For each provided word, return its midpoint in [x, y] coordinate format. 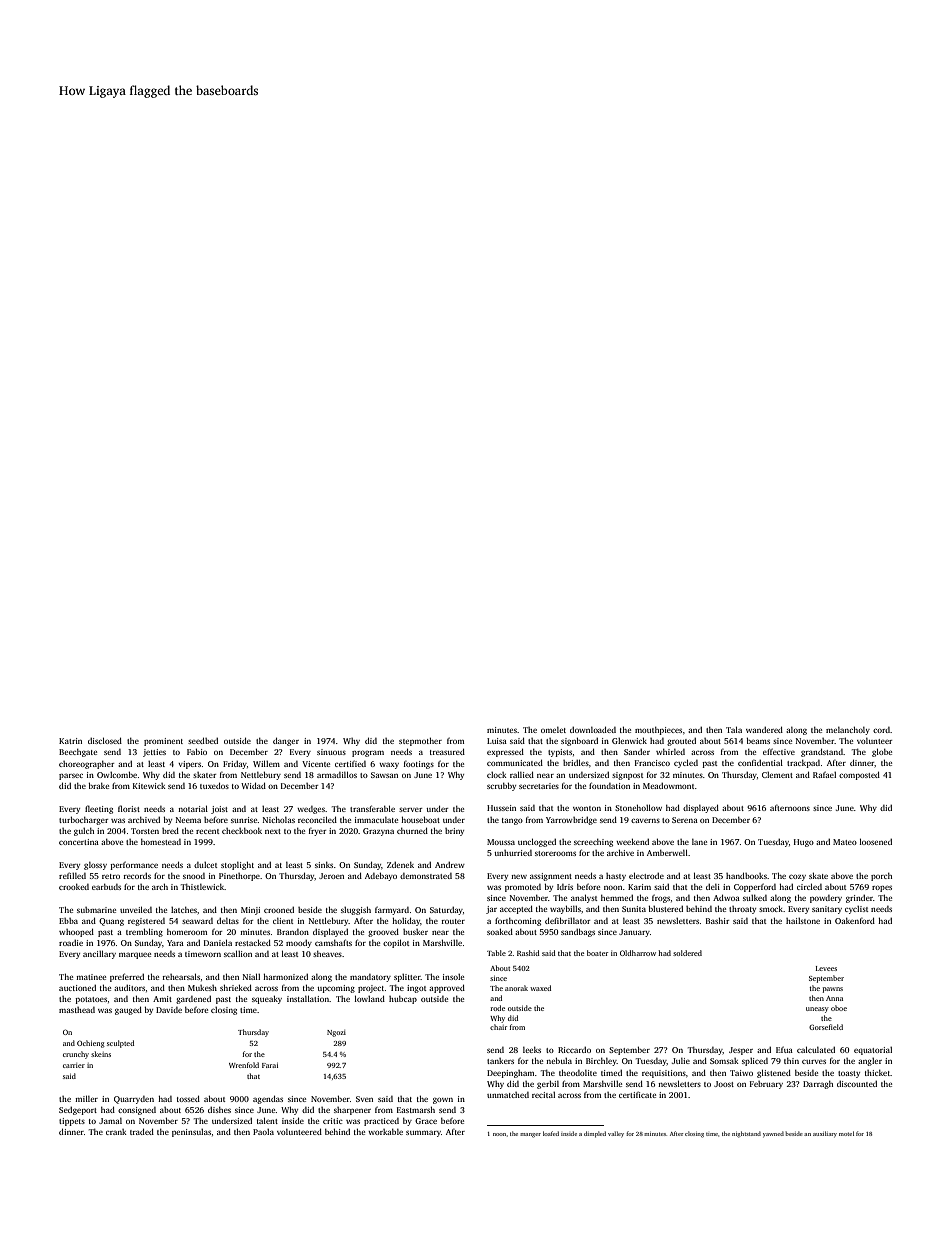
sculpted [120, 1044]
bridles [576, 762]
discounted [857, 1084]
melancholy [848, 730]
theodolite [578, 1072]
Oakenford [855, 920]
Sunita [634, 909]
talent [267, 1120]
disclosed [105, 740]
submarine [96, 910]
